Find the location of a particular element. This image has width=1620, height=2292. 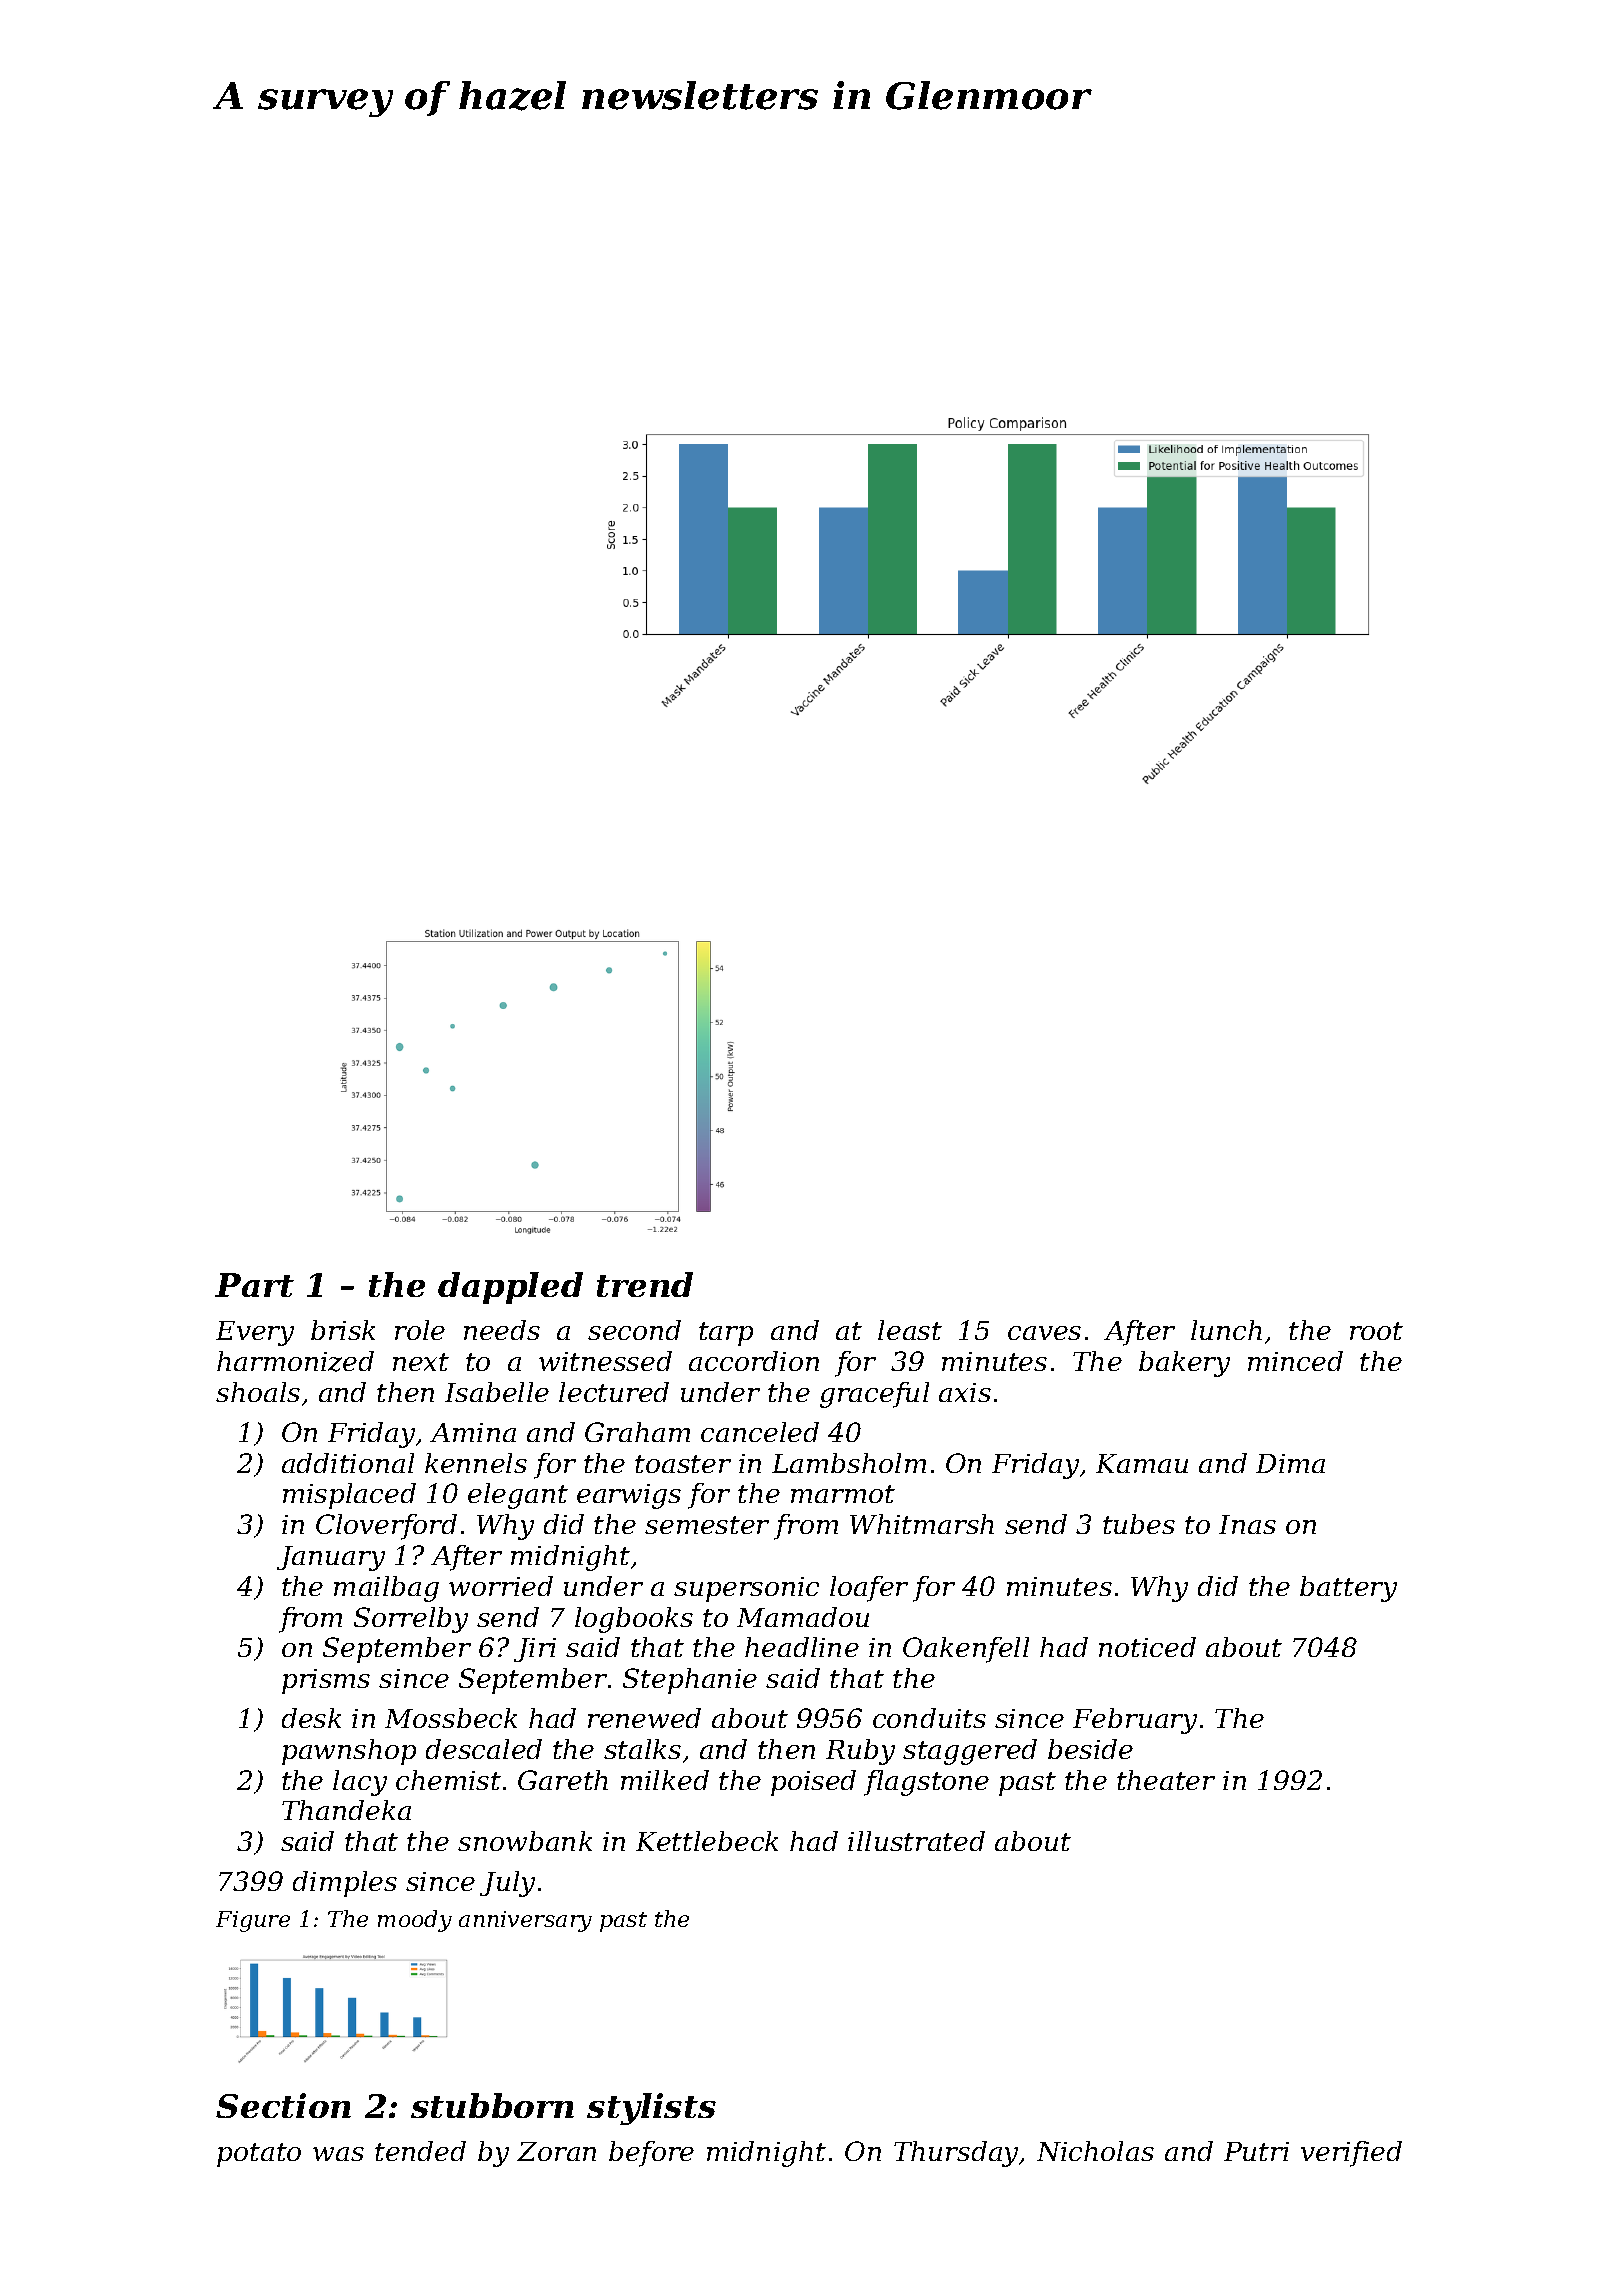

caves is located at coordinates (1044, 1333).
